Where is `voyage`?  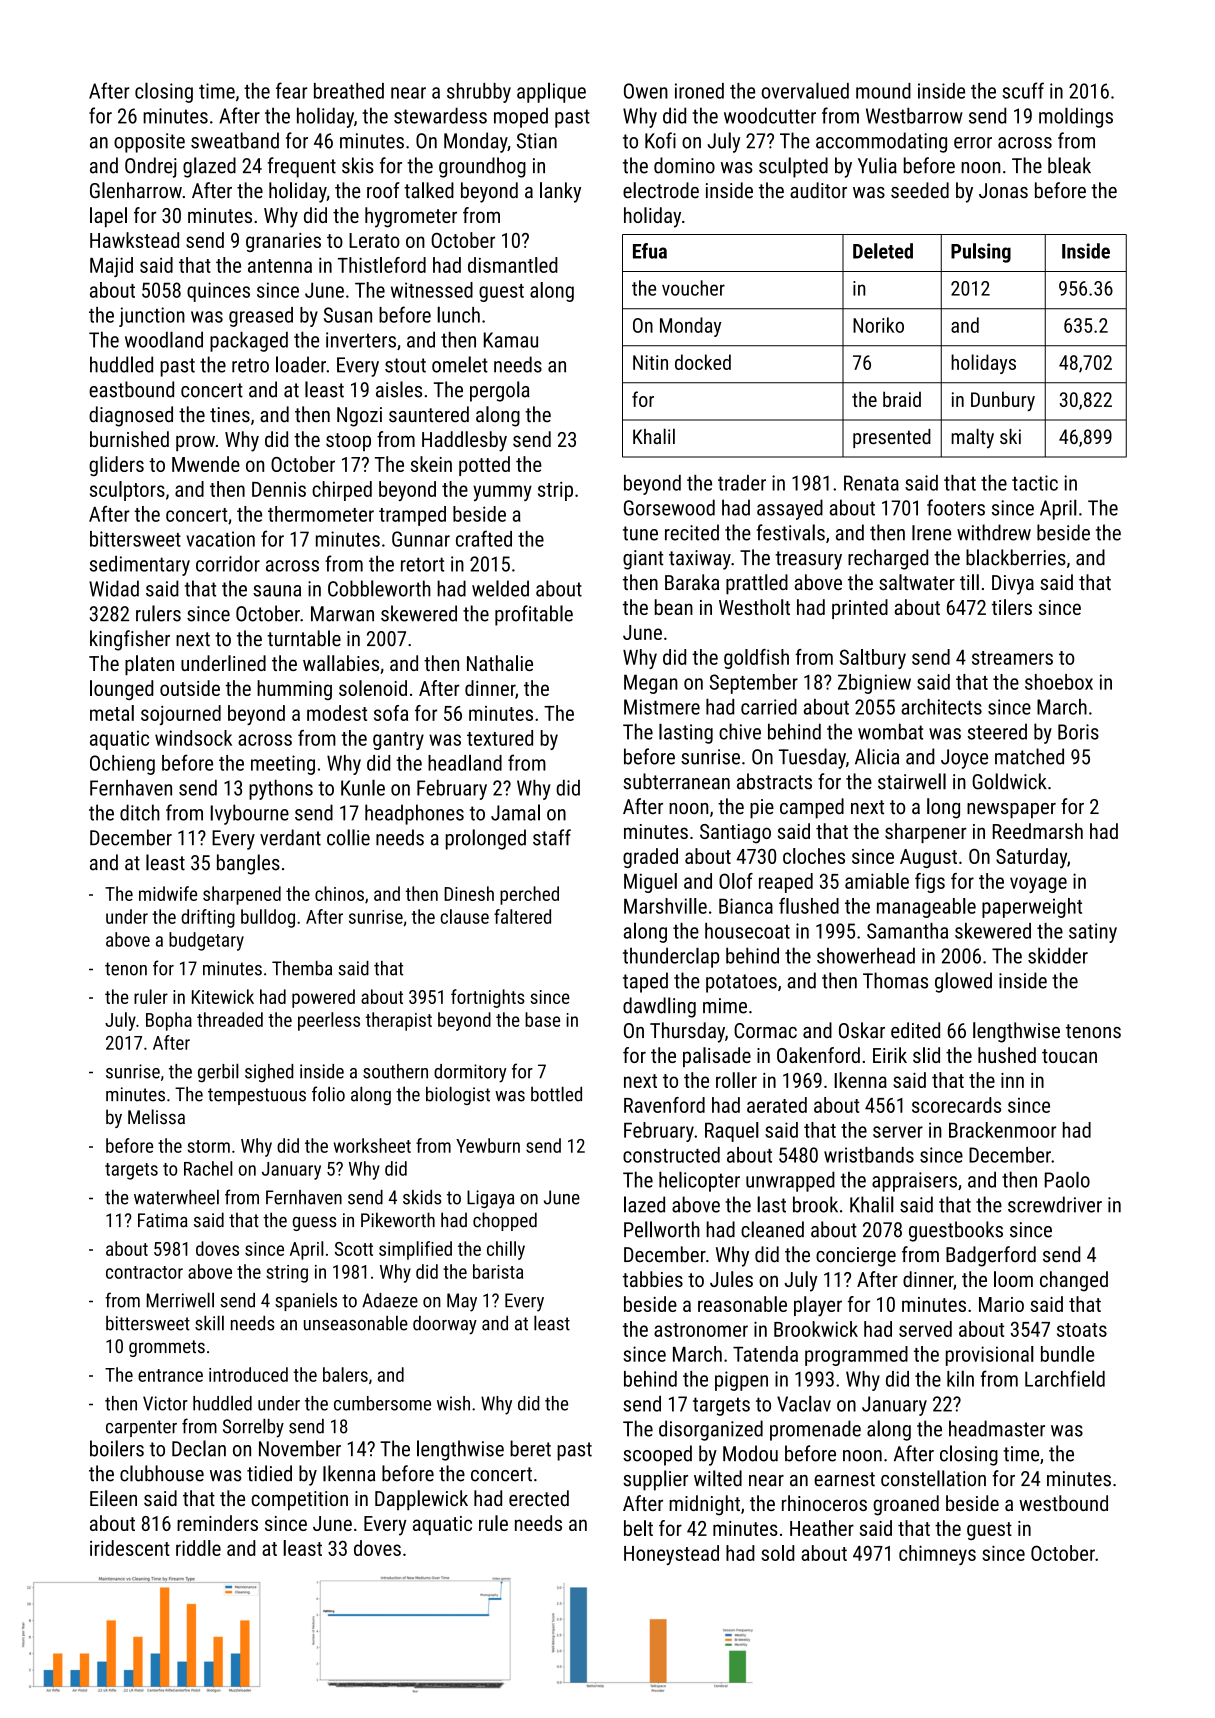 voyage is located at coordinates (1038, 885).
